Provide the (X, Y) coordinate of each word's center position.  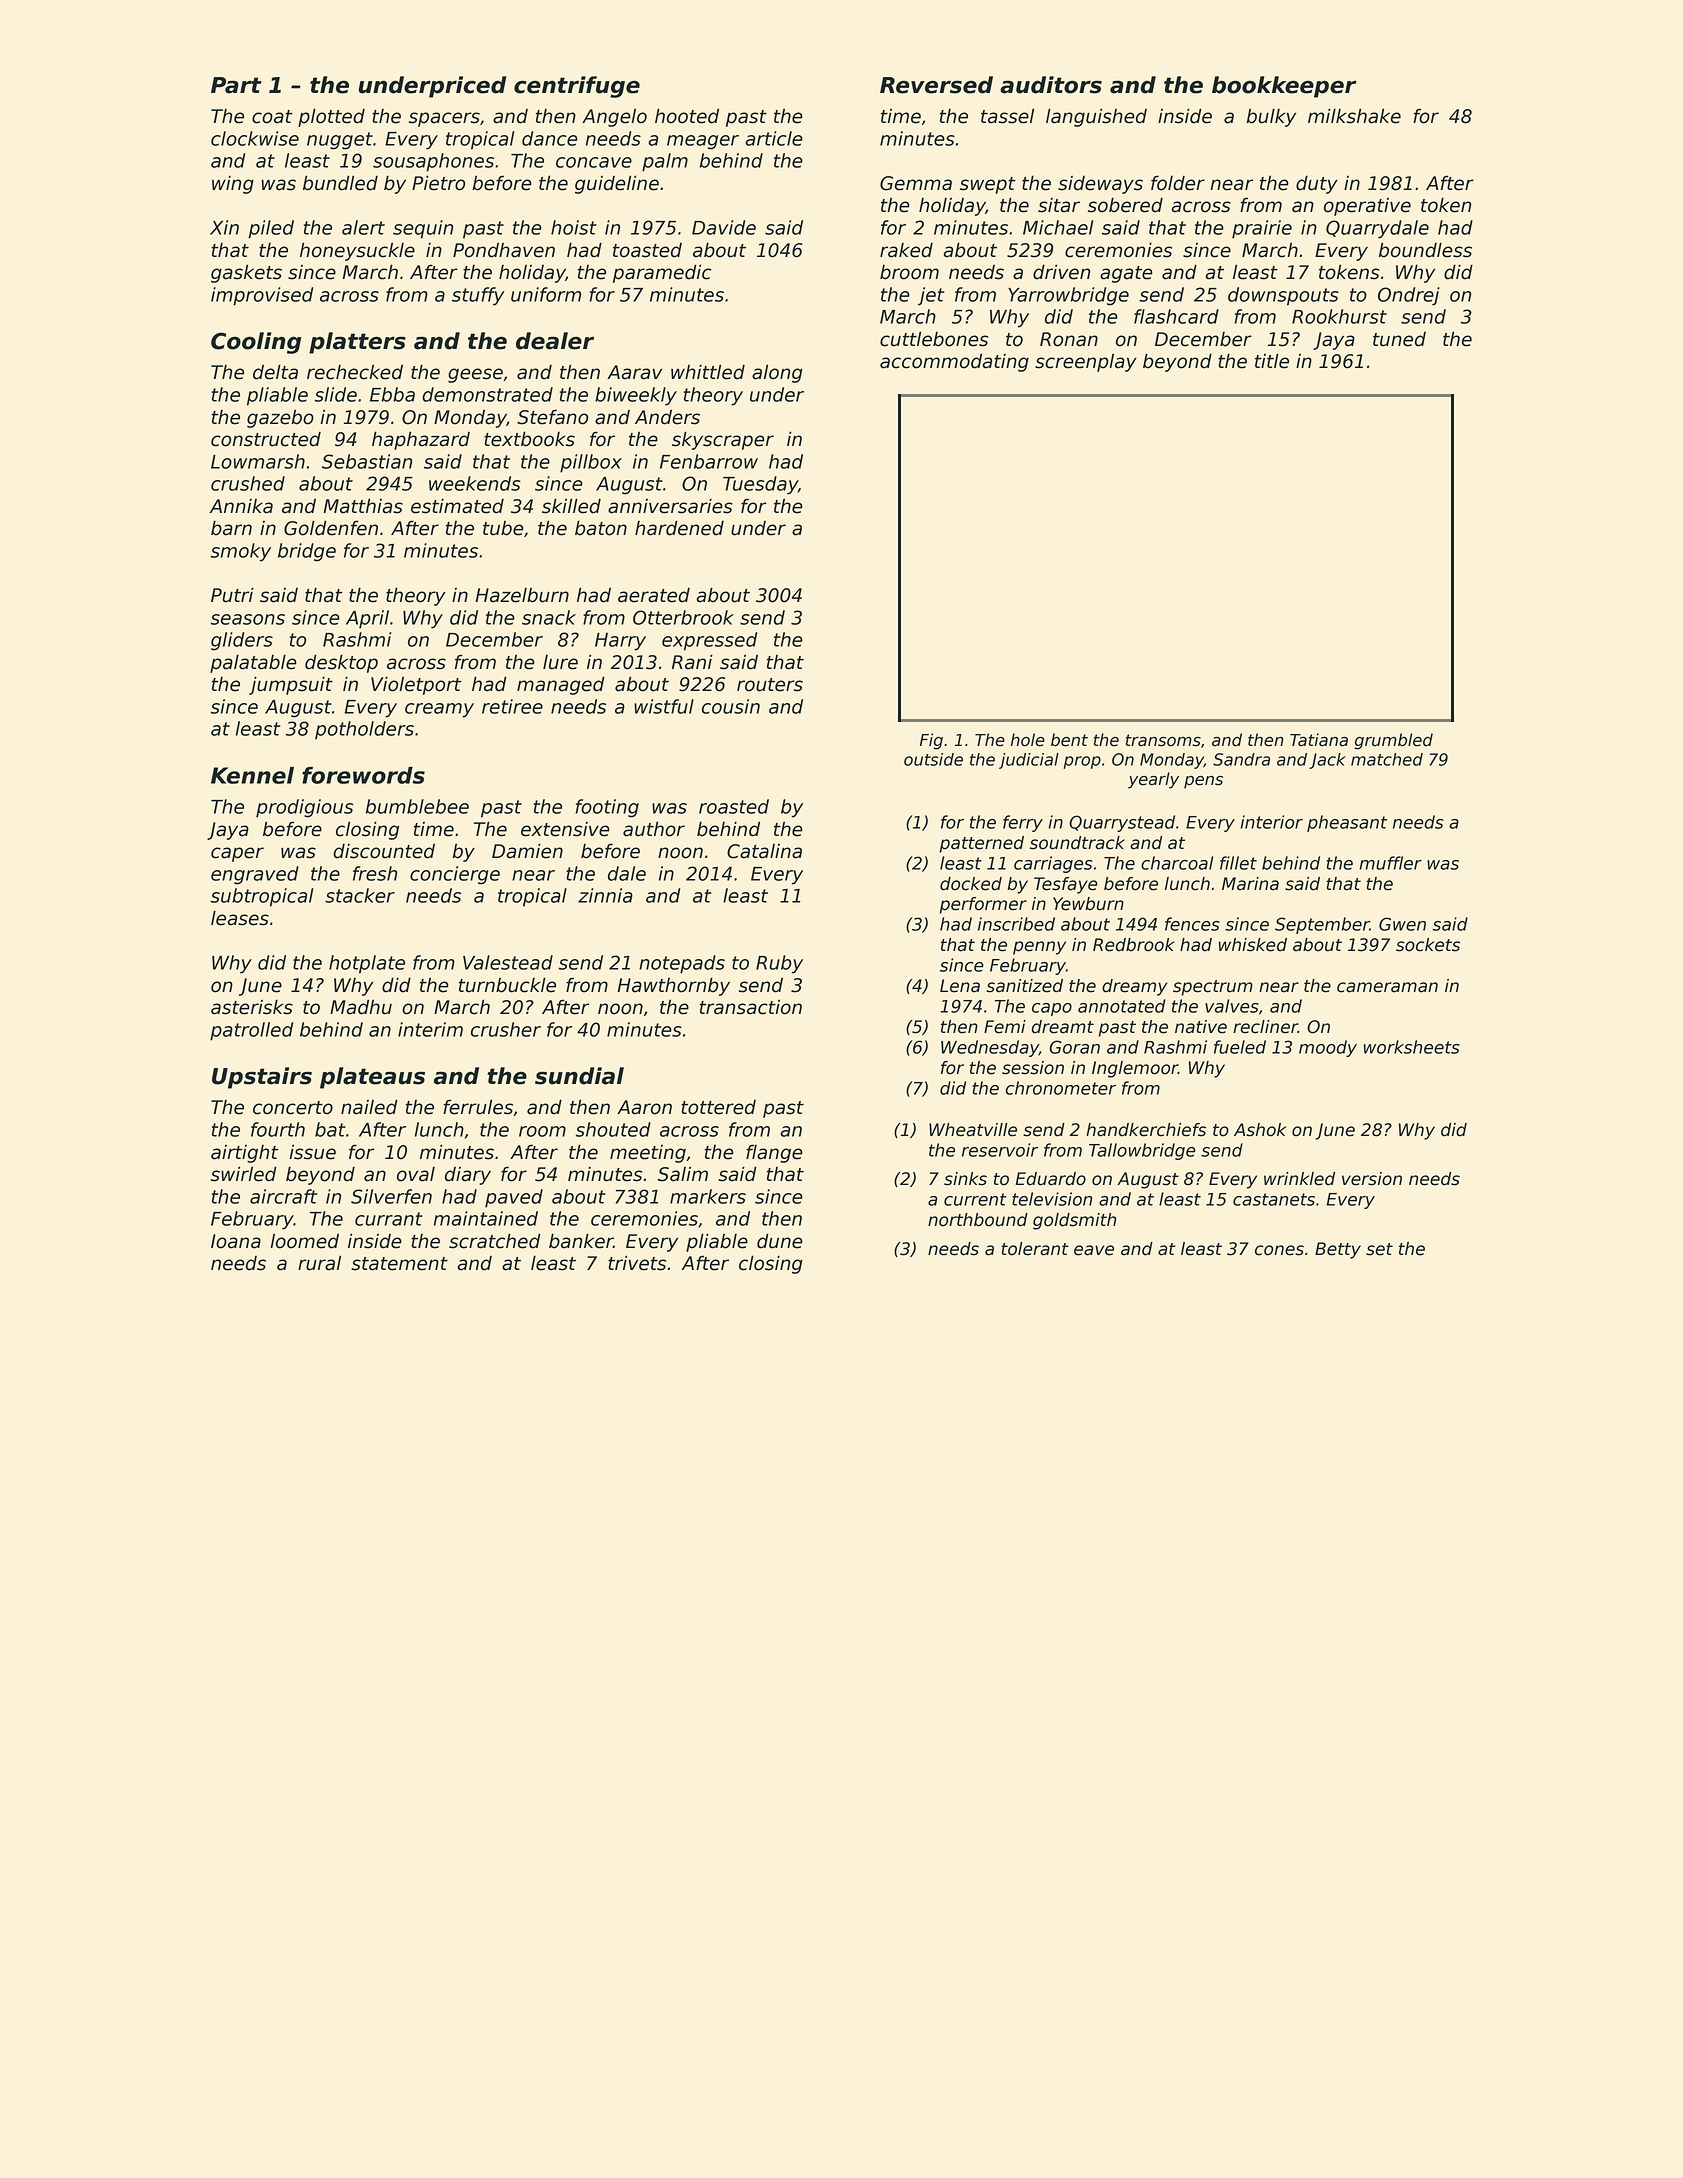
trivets (637, 1263)
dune (780, 1241)
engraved (255, 875)
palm (665, 162)
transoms (1163, 740)
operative (1367, 207)
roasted (734, 806)
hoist (574, 227)
